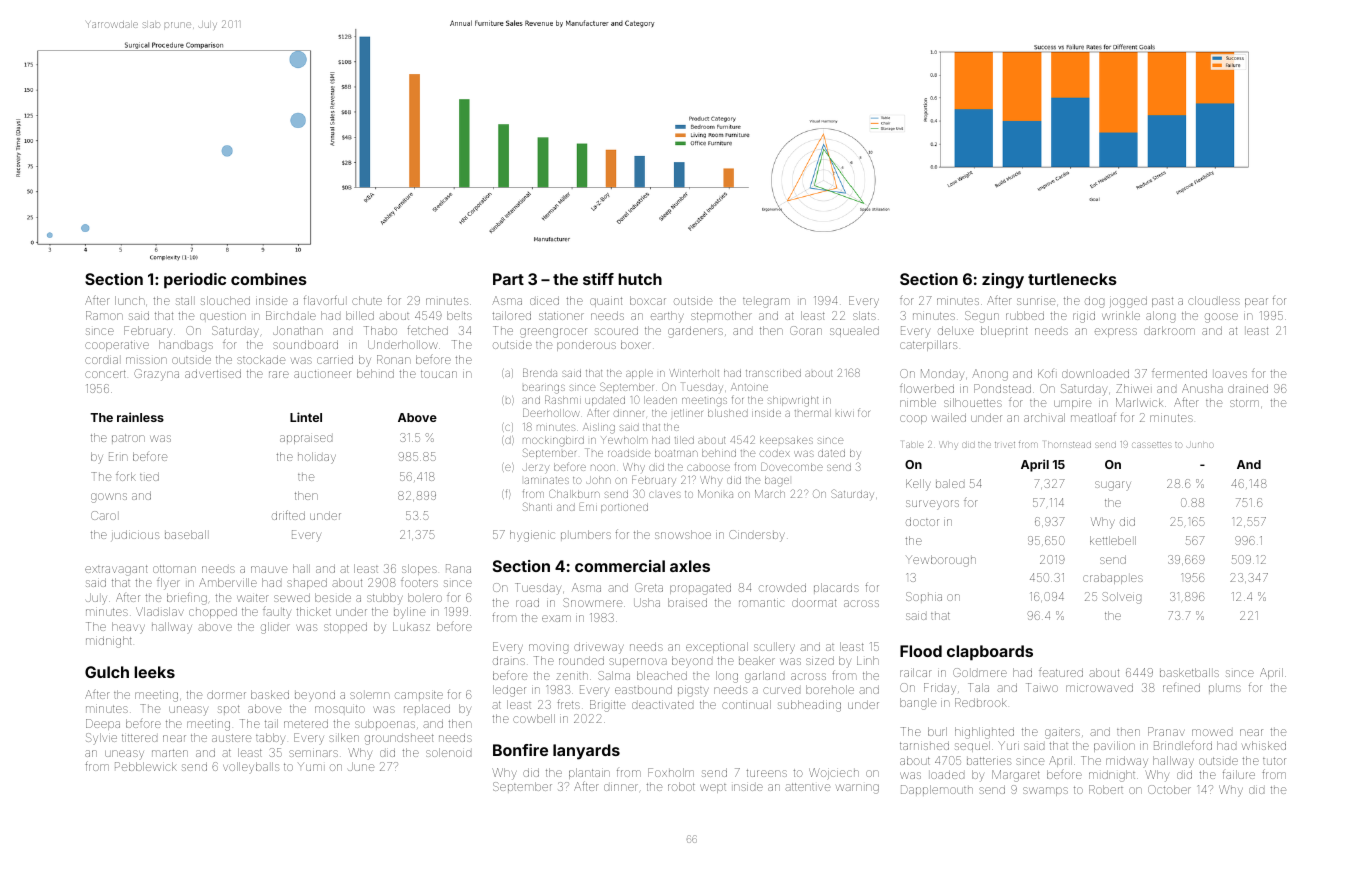  What do you see at coordinates (1067, 444) in the document?
I see `Thornstead` at bounding box center [1067, 444].
